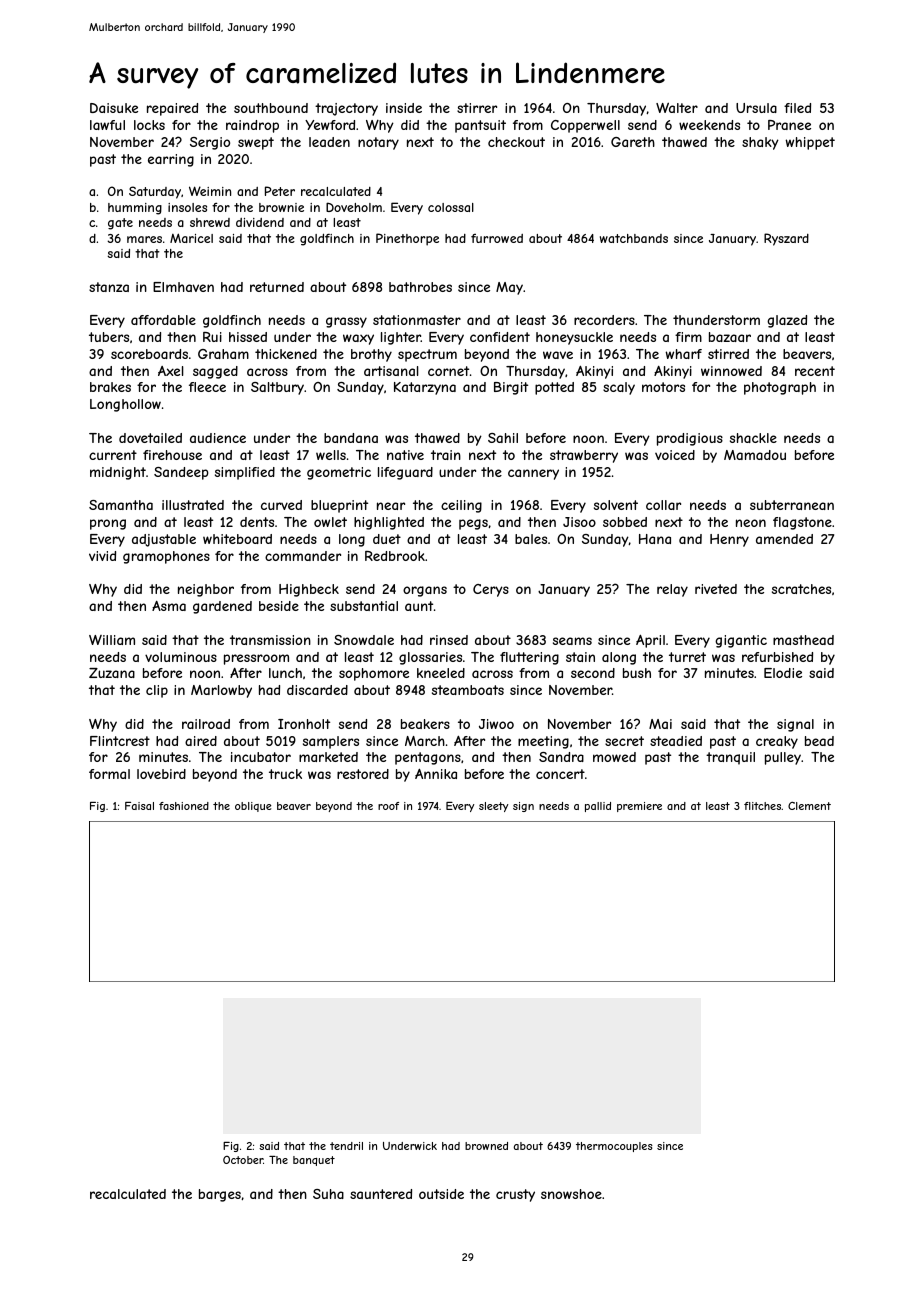 This image has height=1308, width=924. What do you see at coordinates (803, 640) in the image?
I see `masthead` at bounding box center [803, 640].
